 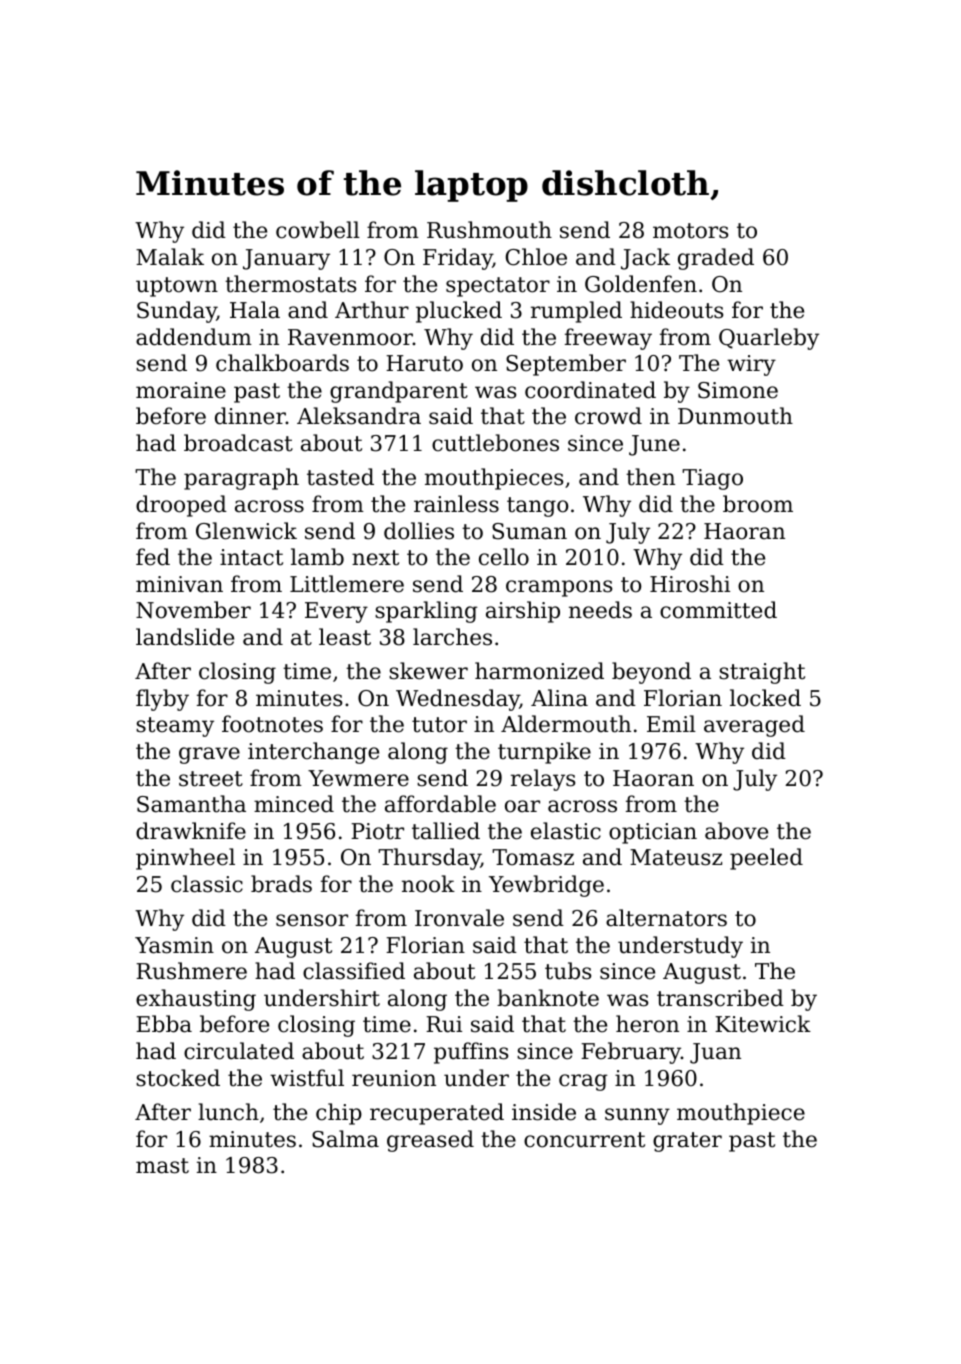 What do you see at coordinates (690, 231) in the document?
I see `motors` at bounding box center [690, 231].
